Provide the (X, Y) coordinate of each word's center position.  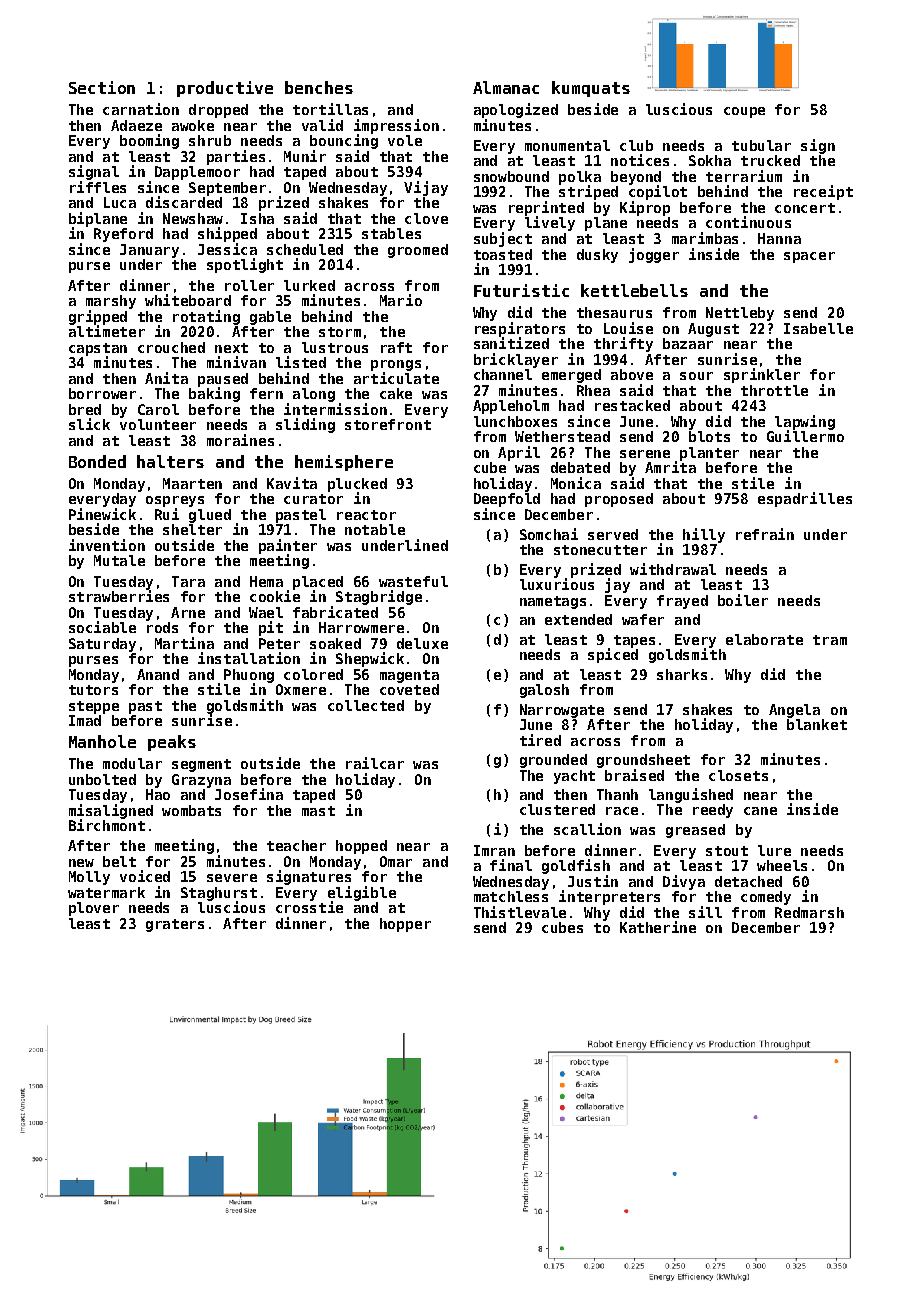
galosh (544, 691)
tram (830, 640)
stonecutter (600, 550)
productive (225, 89)
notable (375, 529)
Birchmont (107, 825)
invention (107, 545)
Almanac (506, 87)
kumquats (591, 89)
